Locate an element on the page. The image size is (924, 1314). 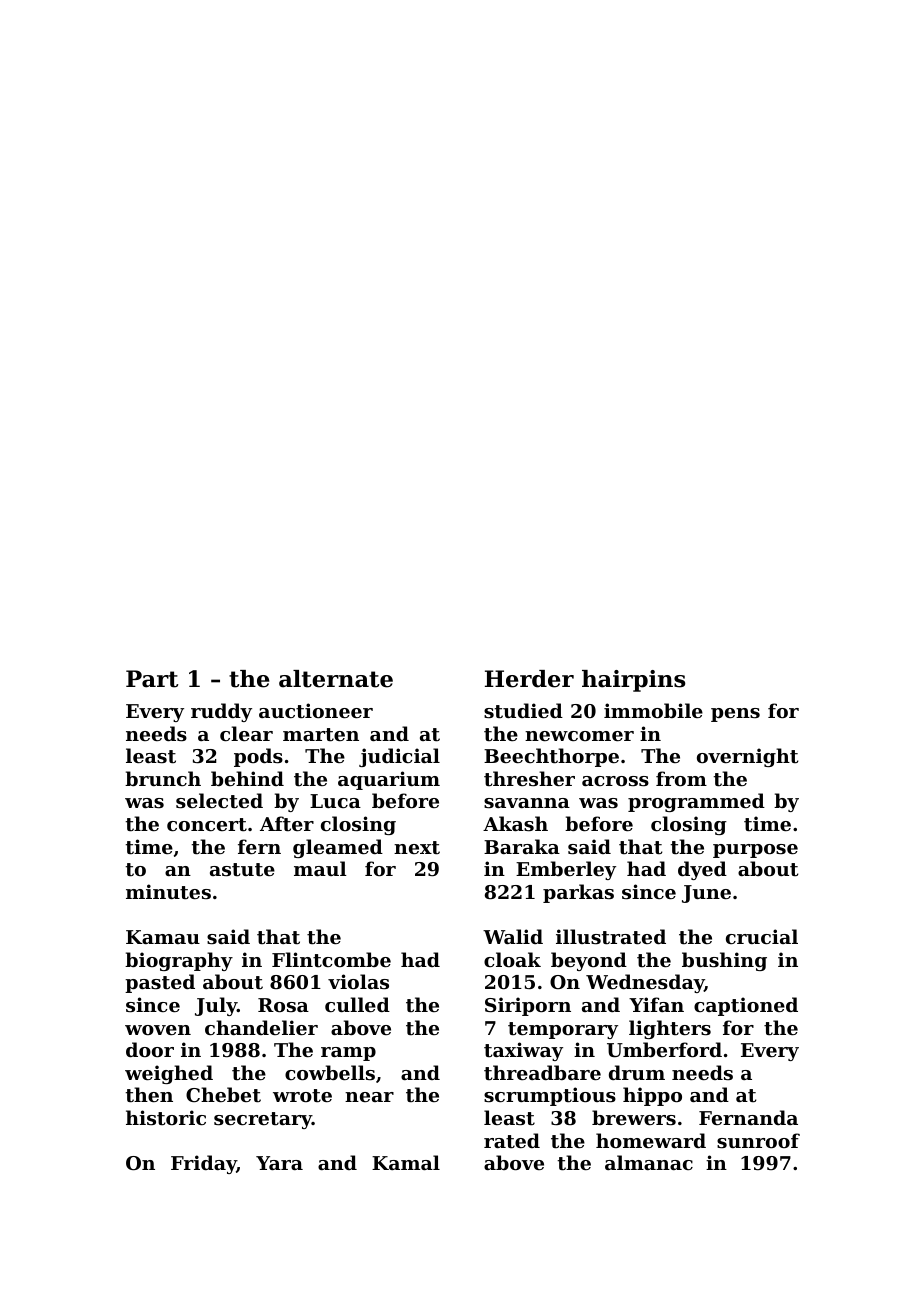
cloak is located at coordinates (512, 959).
